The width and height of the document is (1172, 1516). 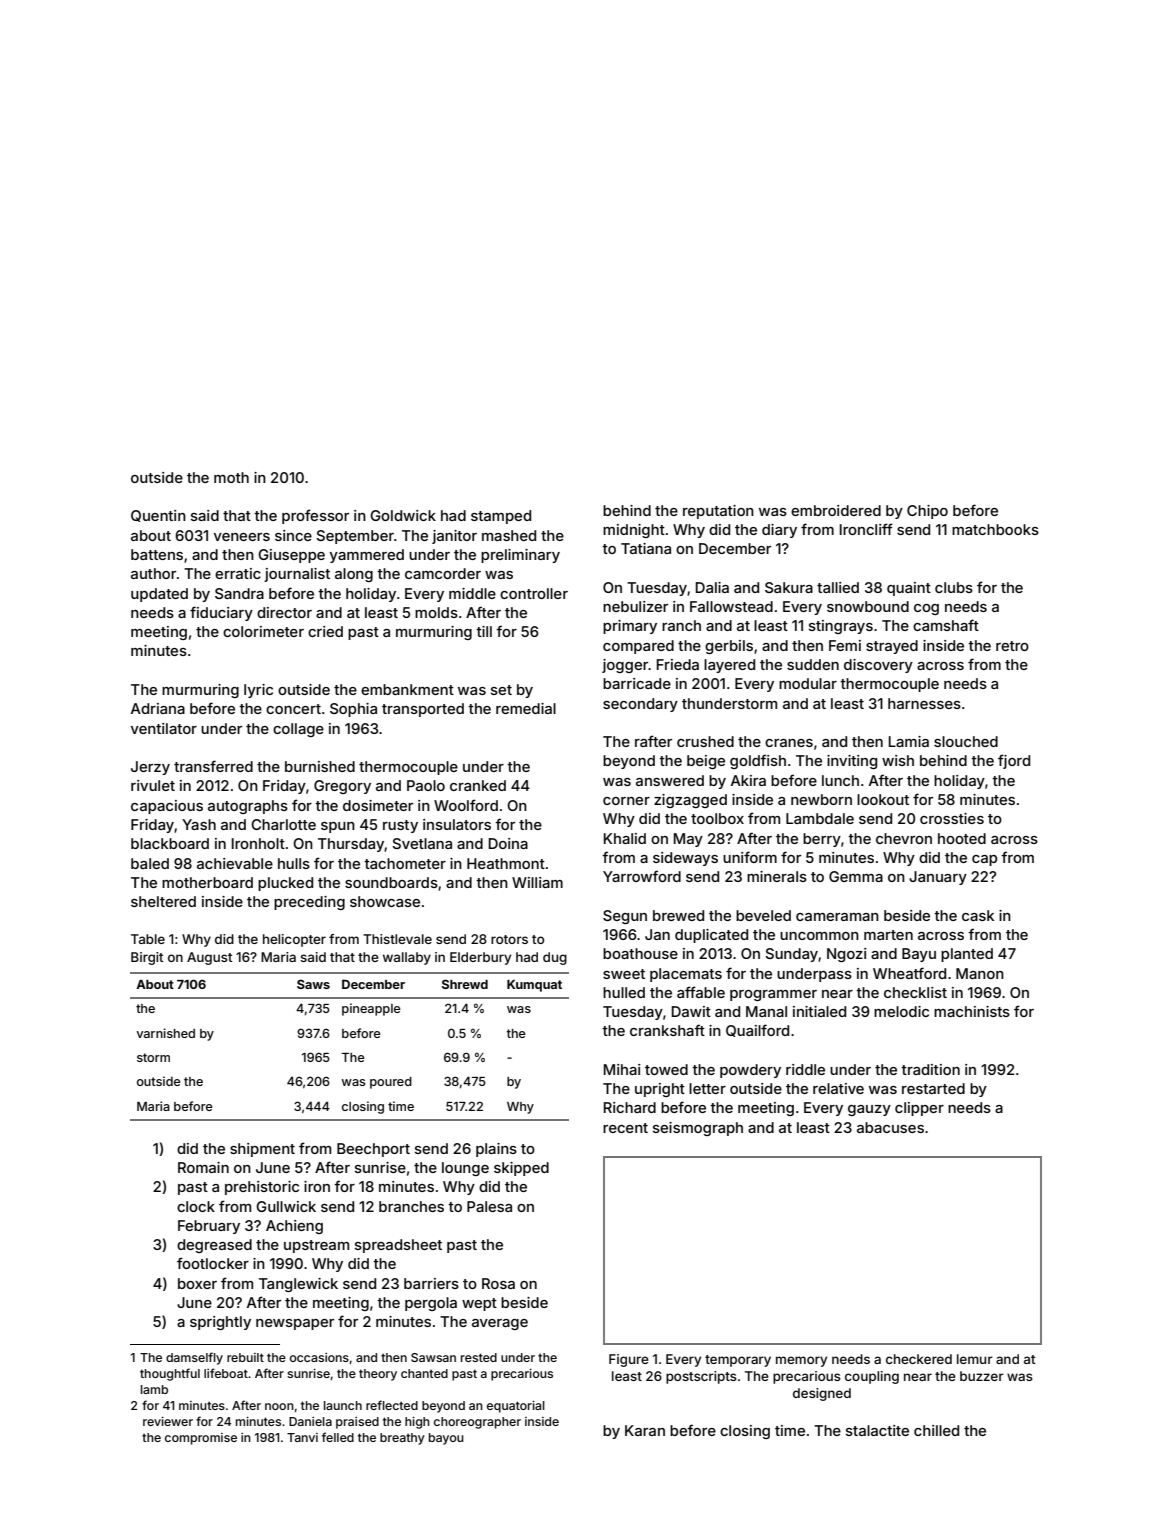 I want to click on jogger, so click(x=625, y=666).
